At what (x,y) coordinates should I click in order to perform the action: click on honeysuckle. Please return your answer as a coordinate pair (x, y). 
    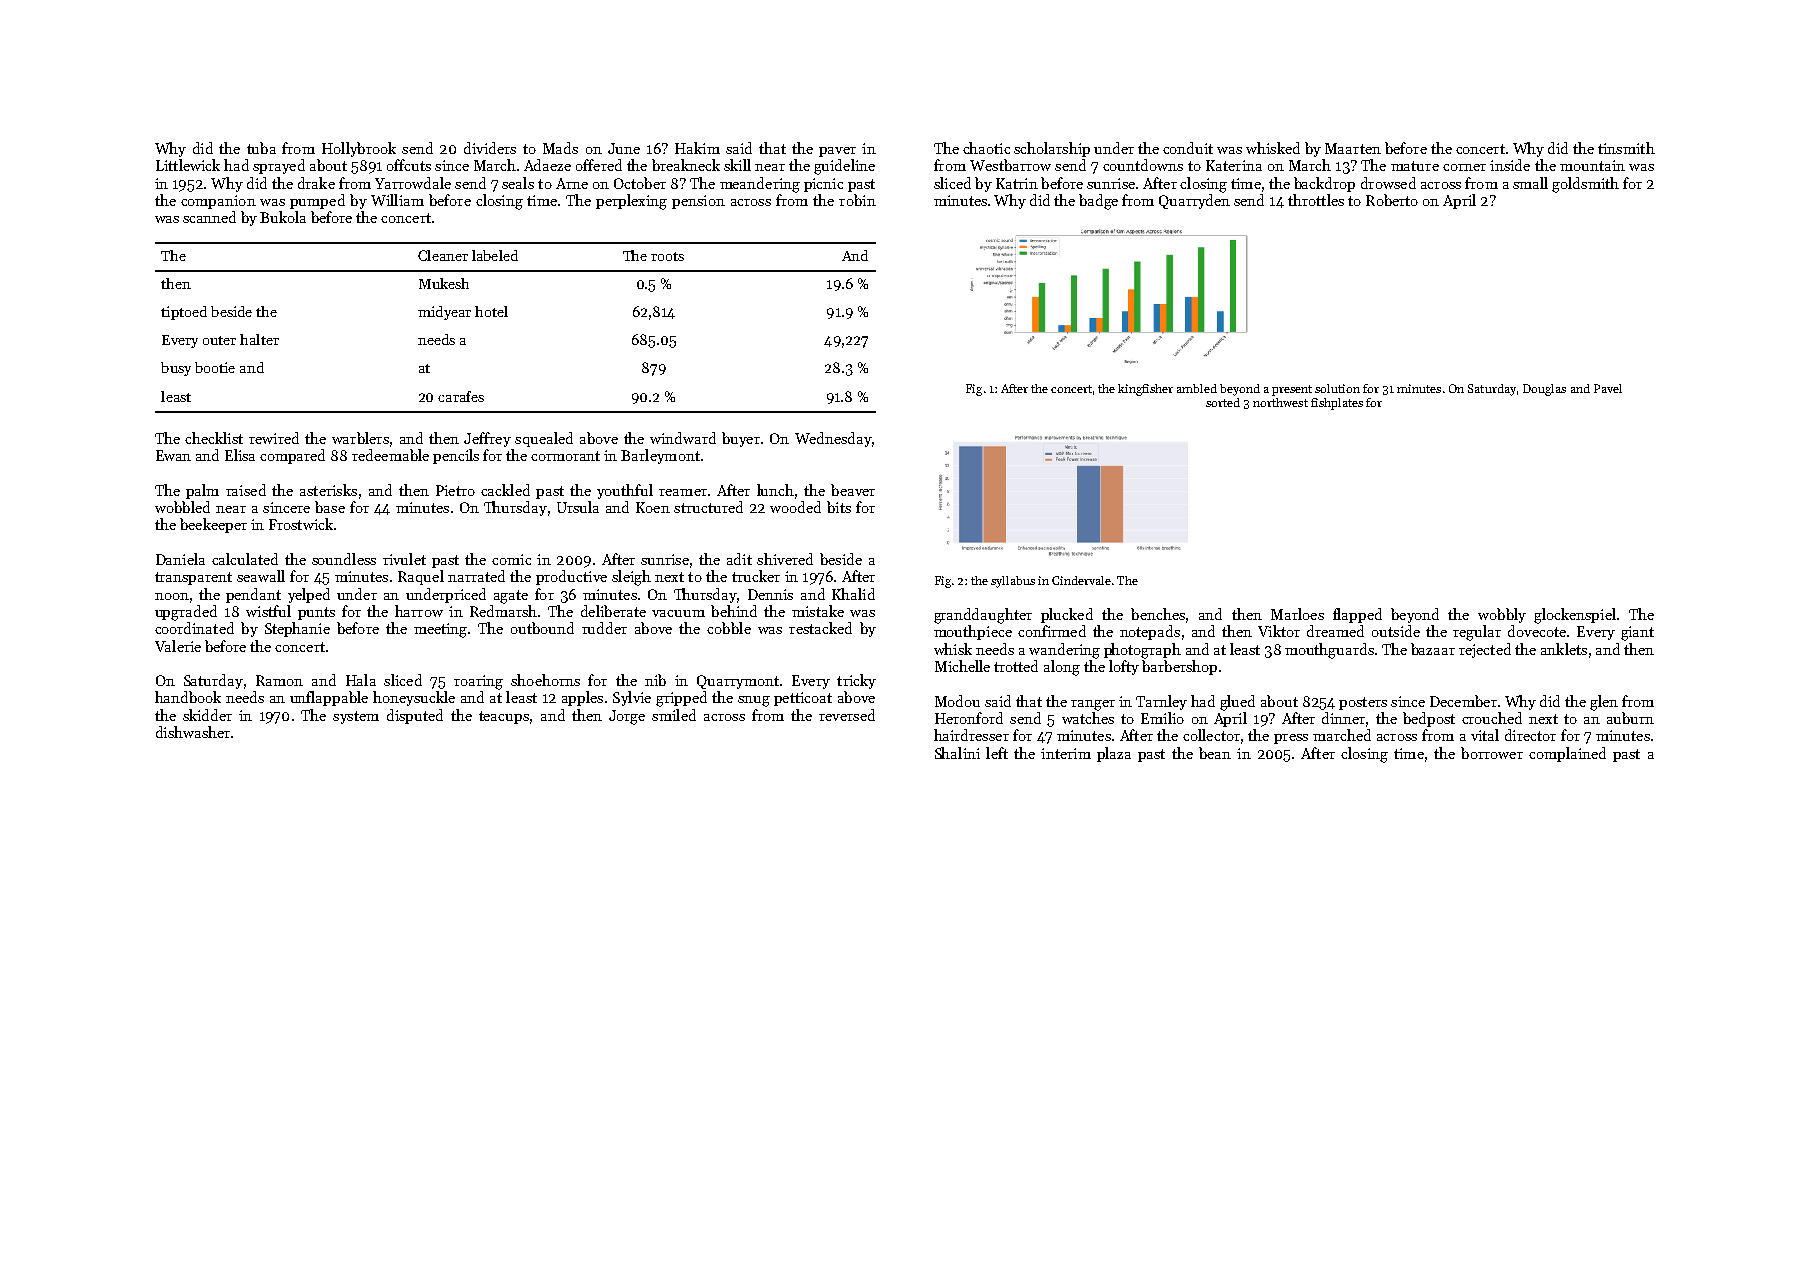
    Looking at the image, I should click on (414, 698).
